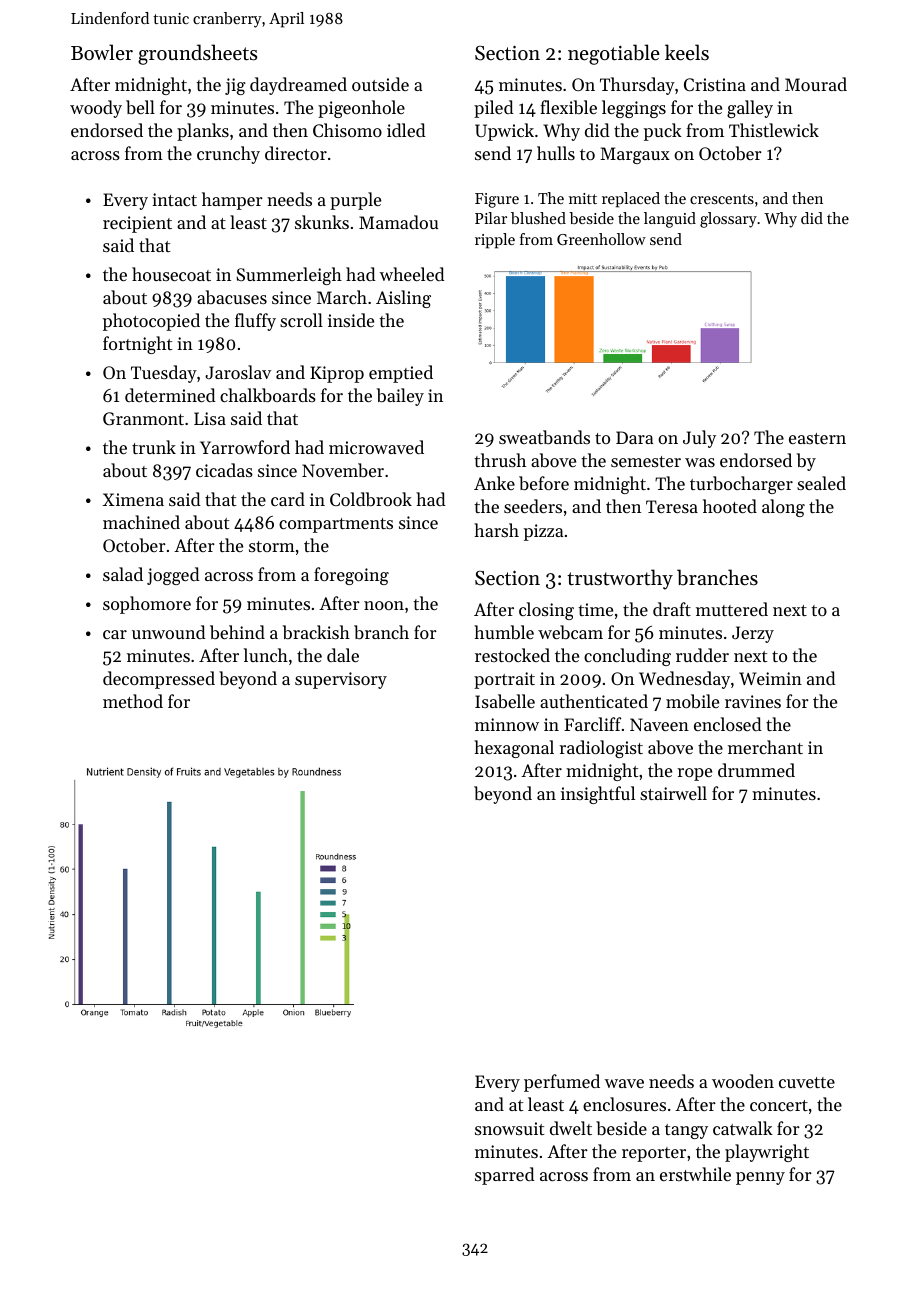  Describe the element at coordinates (533, 506) in the page. I see `seeders` at that location.
